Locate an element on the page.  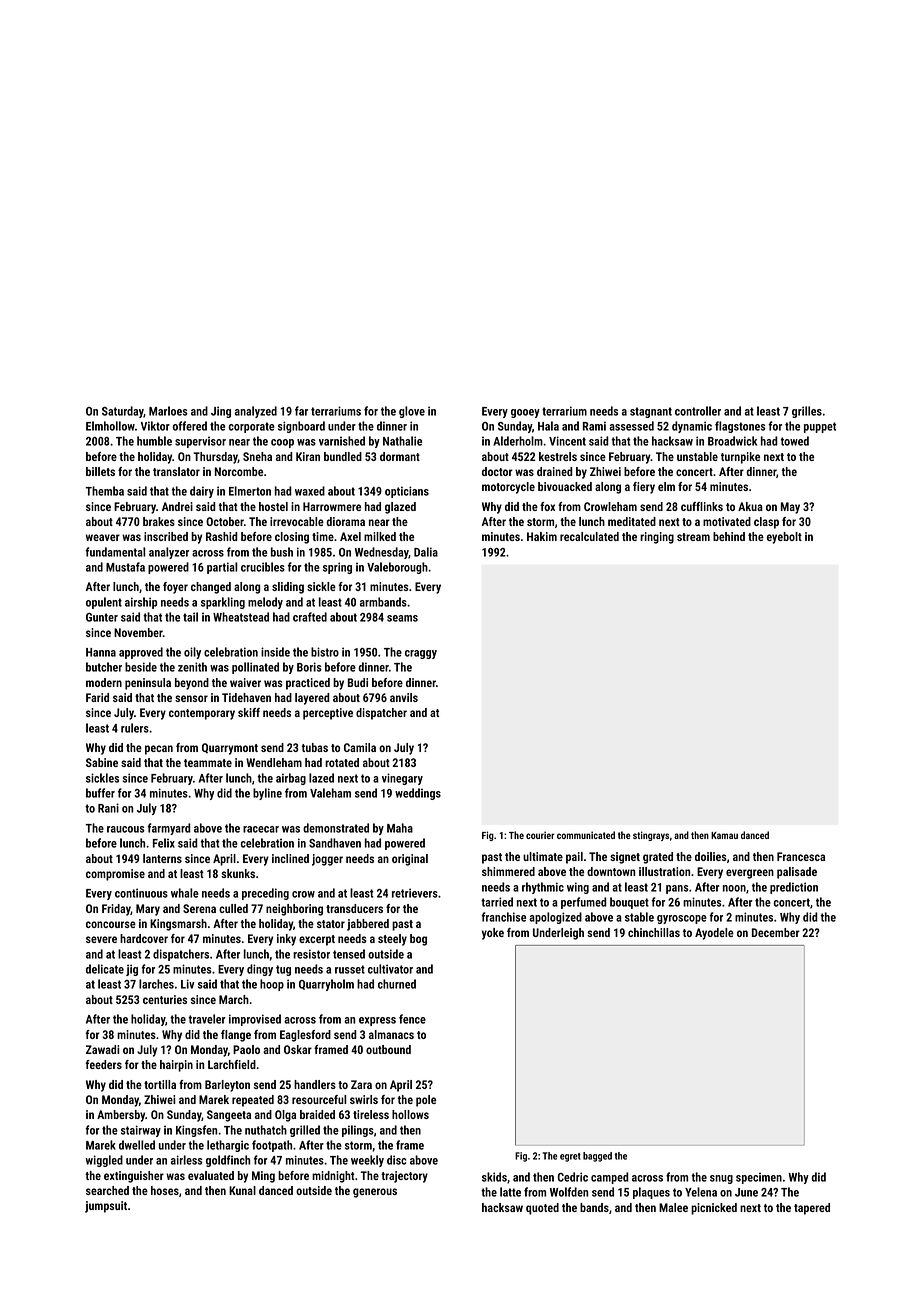
Saturday is located at coordinates (123, 412).
